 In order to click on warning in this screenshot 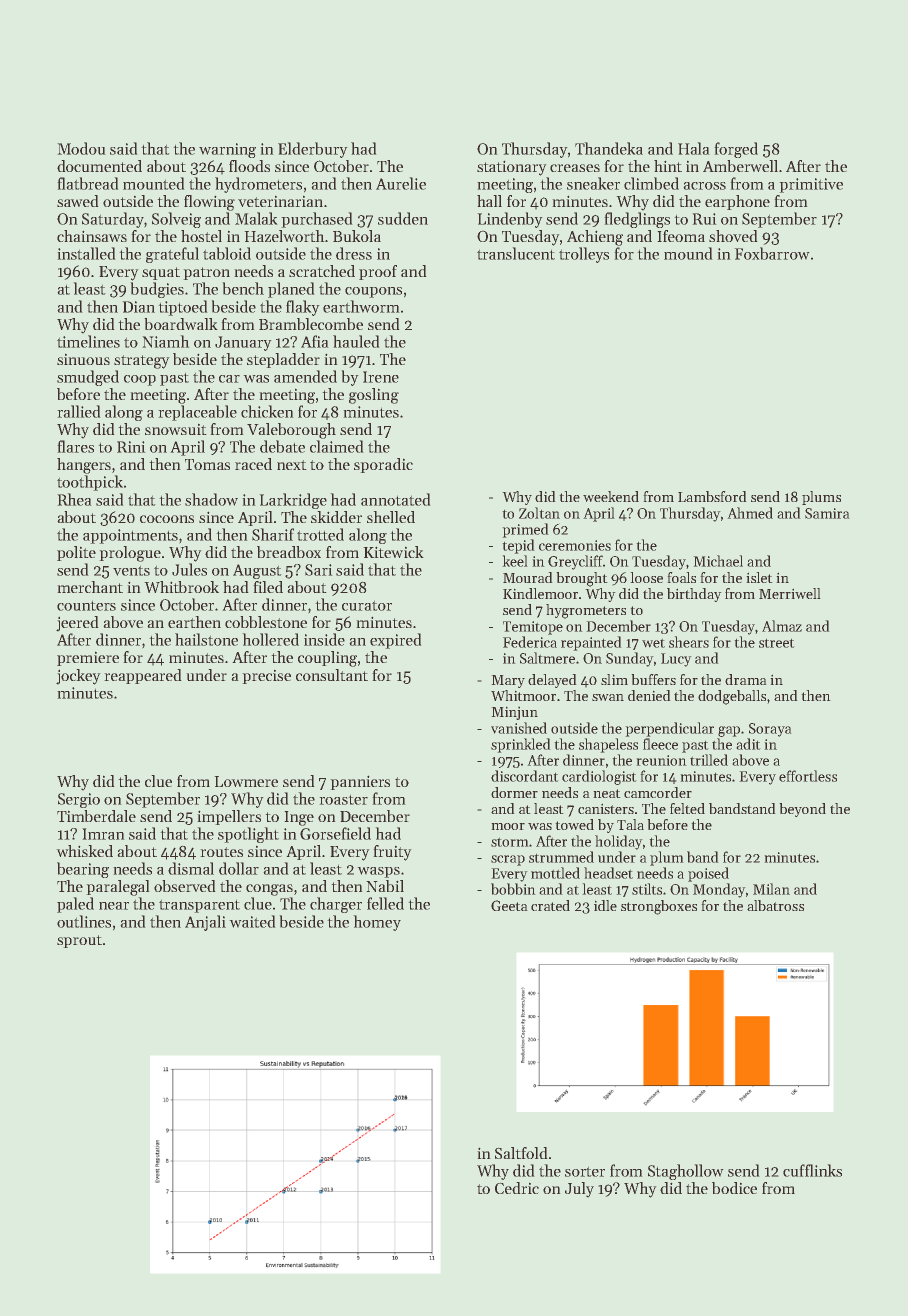, I will do `click(227, 150)`.
